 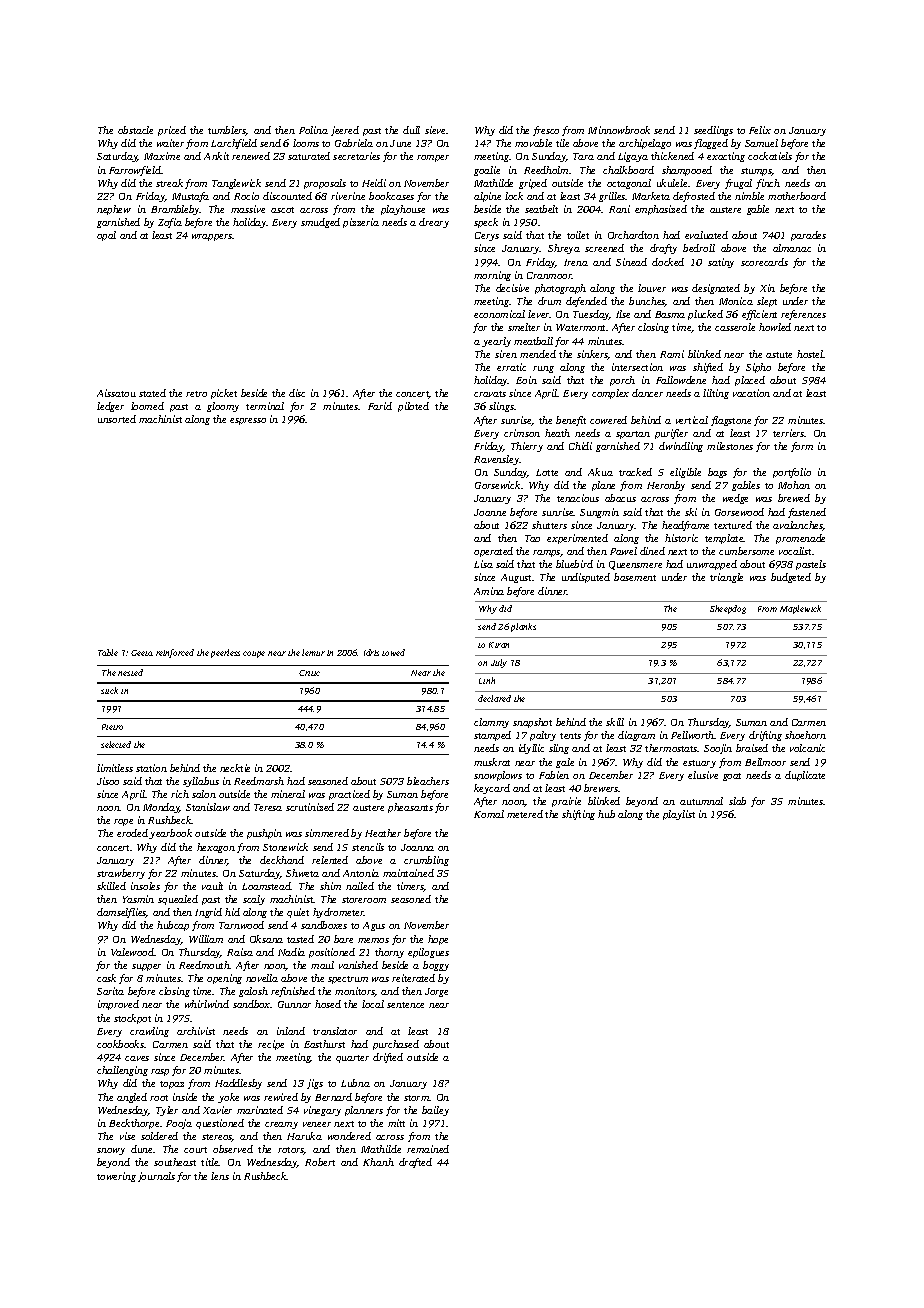 I want to click on shifting, so click(x=578, y=815).
